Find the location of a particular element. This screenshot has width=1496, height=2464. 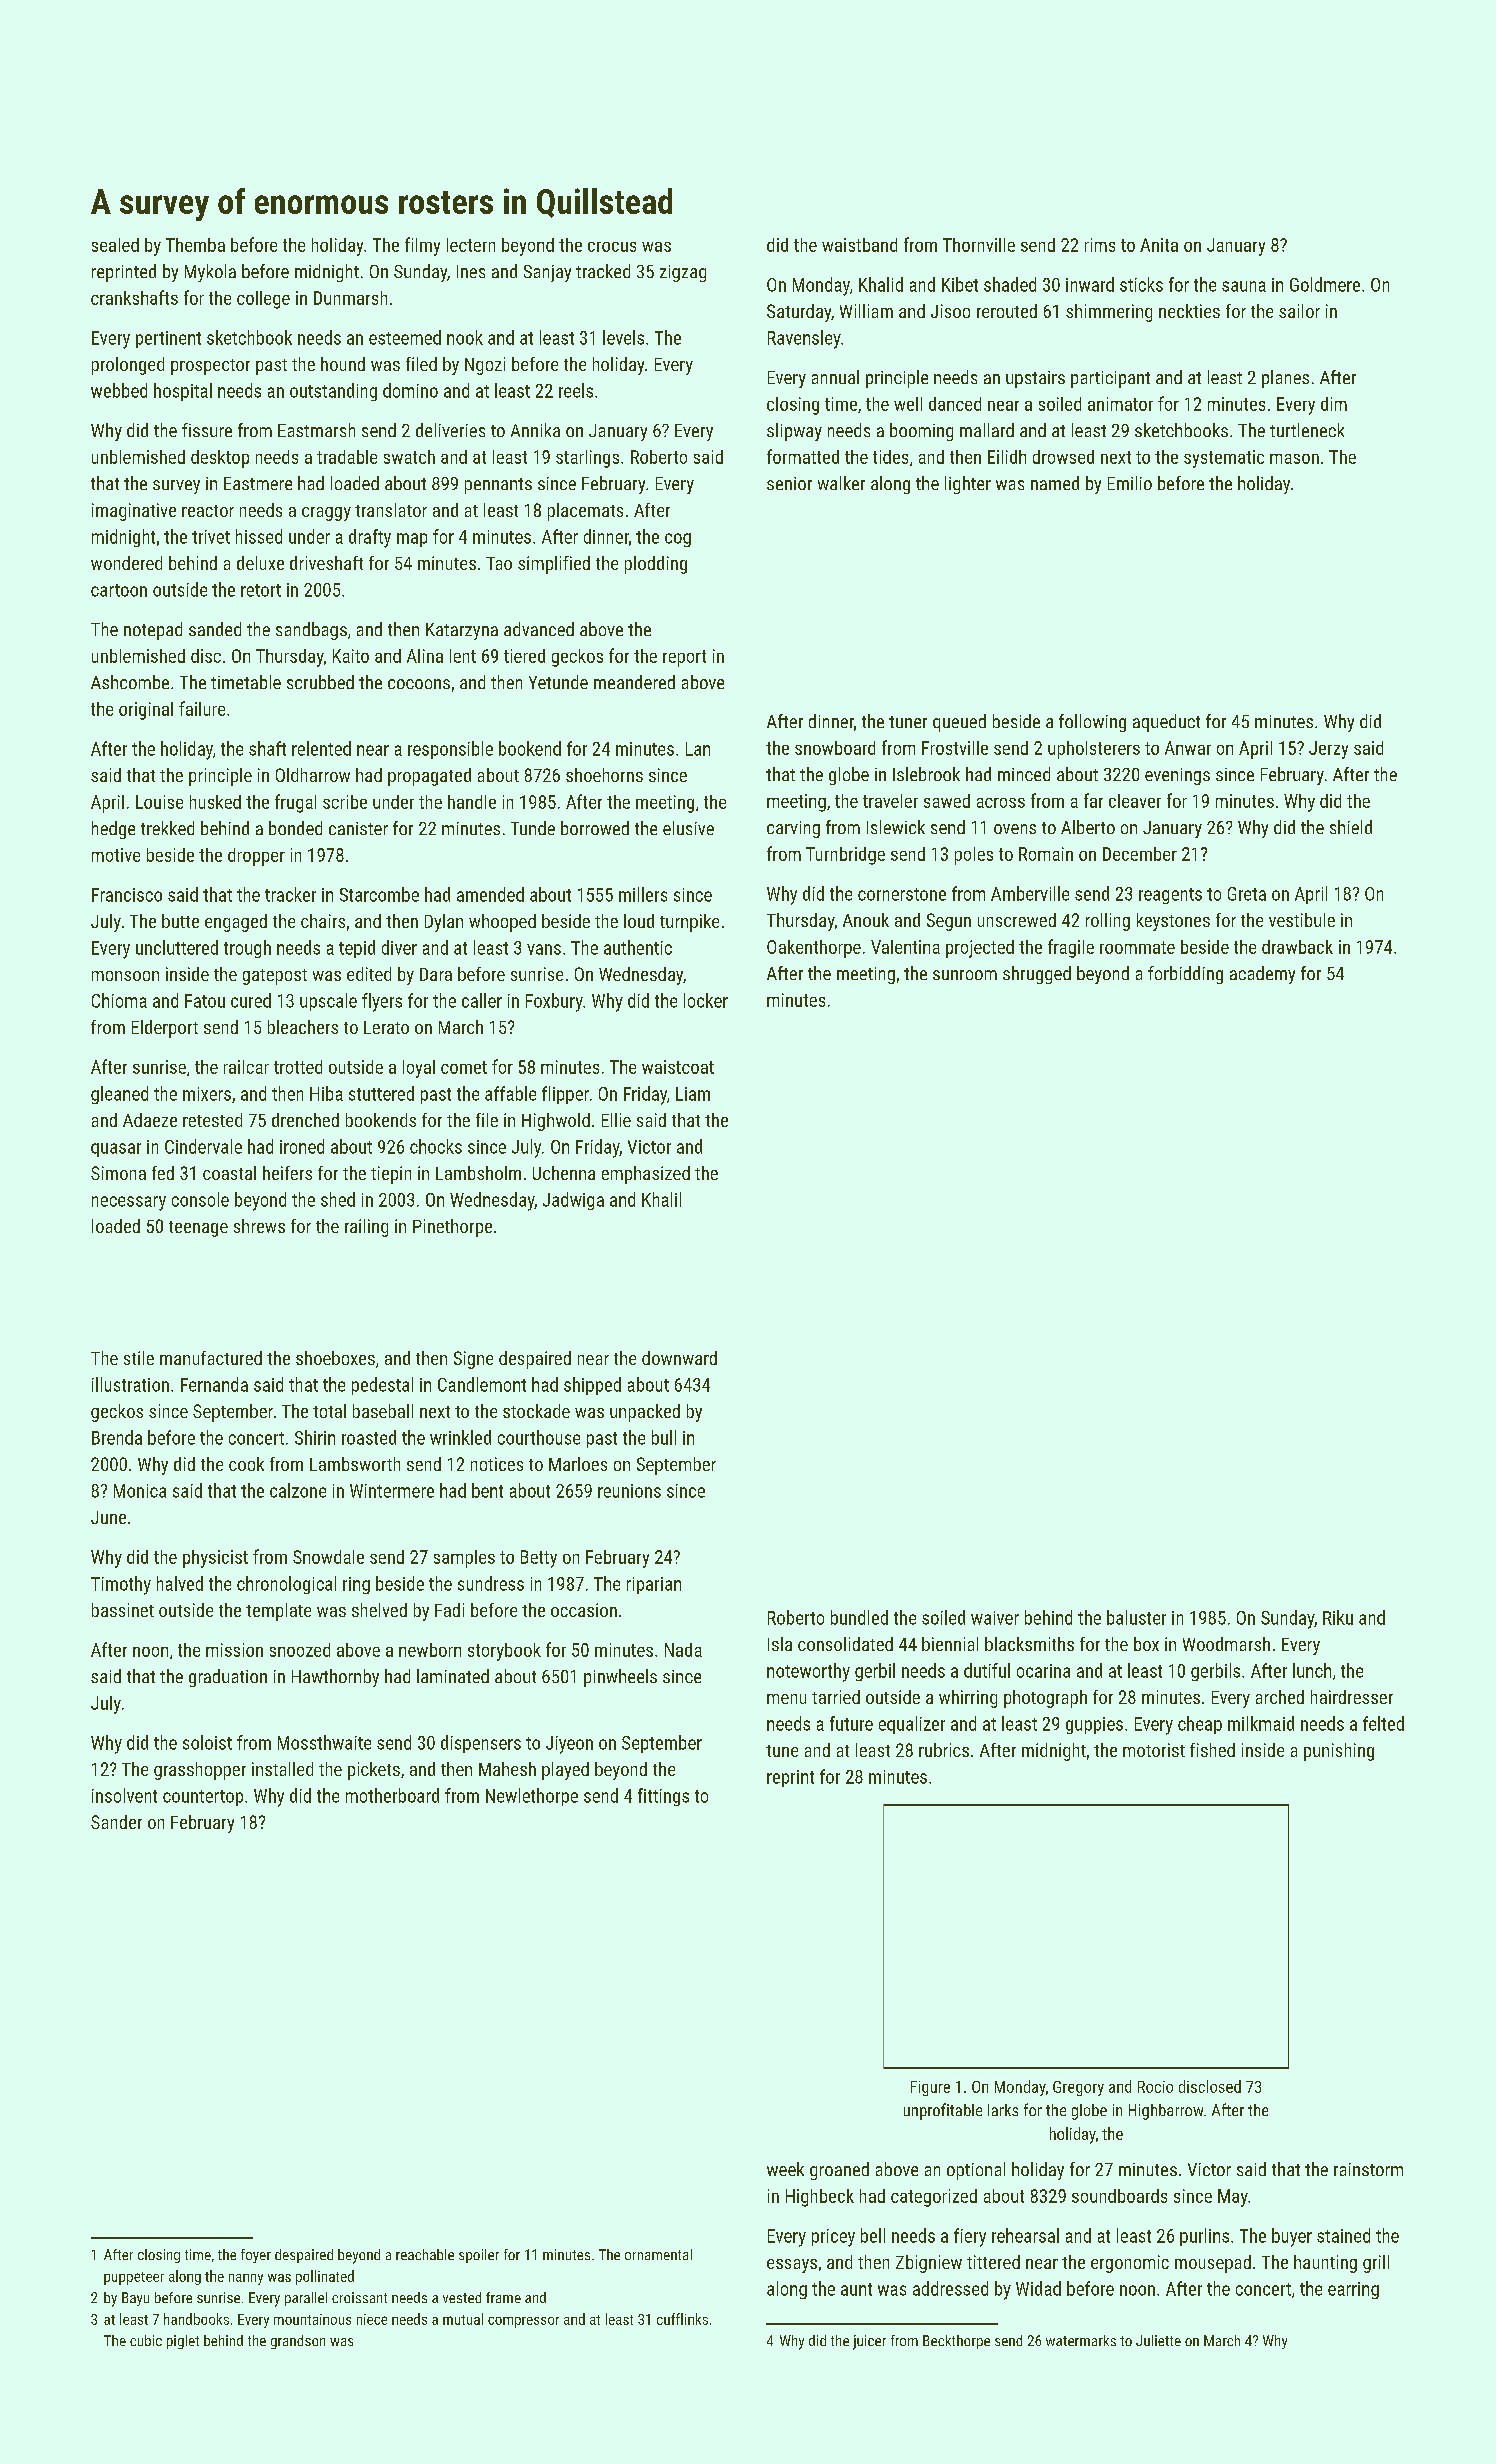

insolvent is located at coordinates (124, 1795).
